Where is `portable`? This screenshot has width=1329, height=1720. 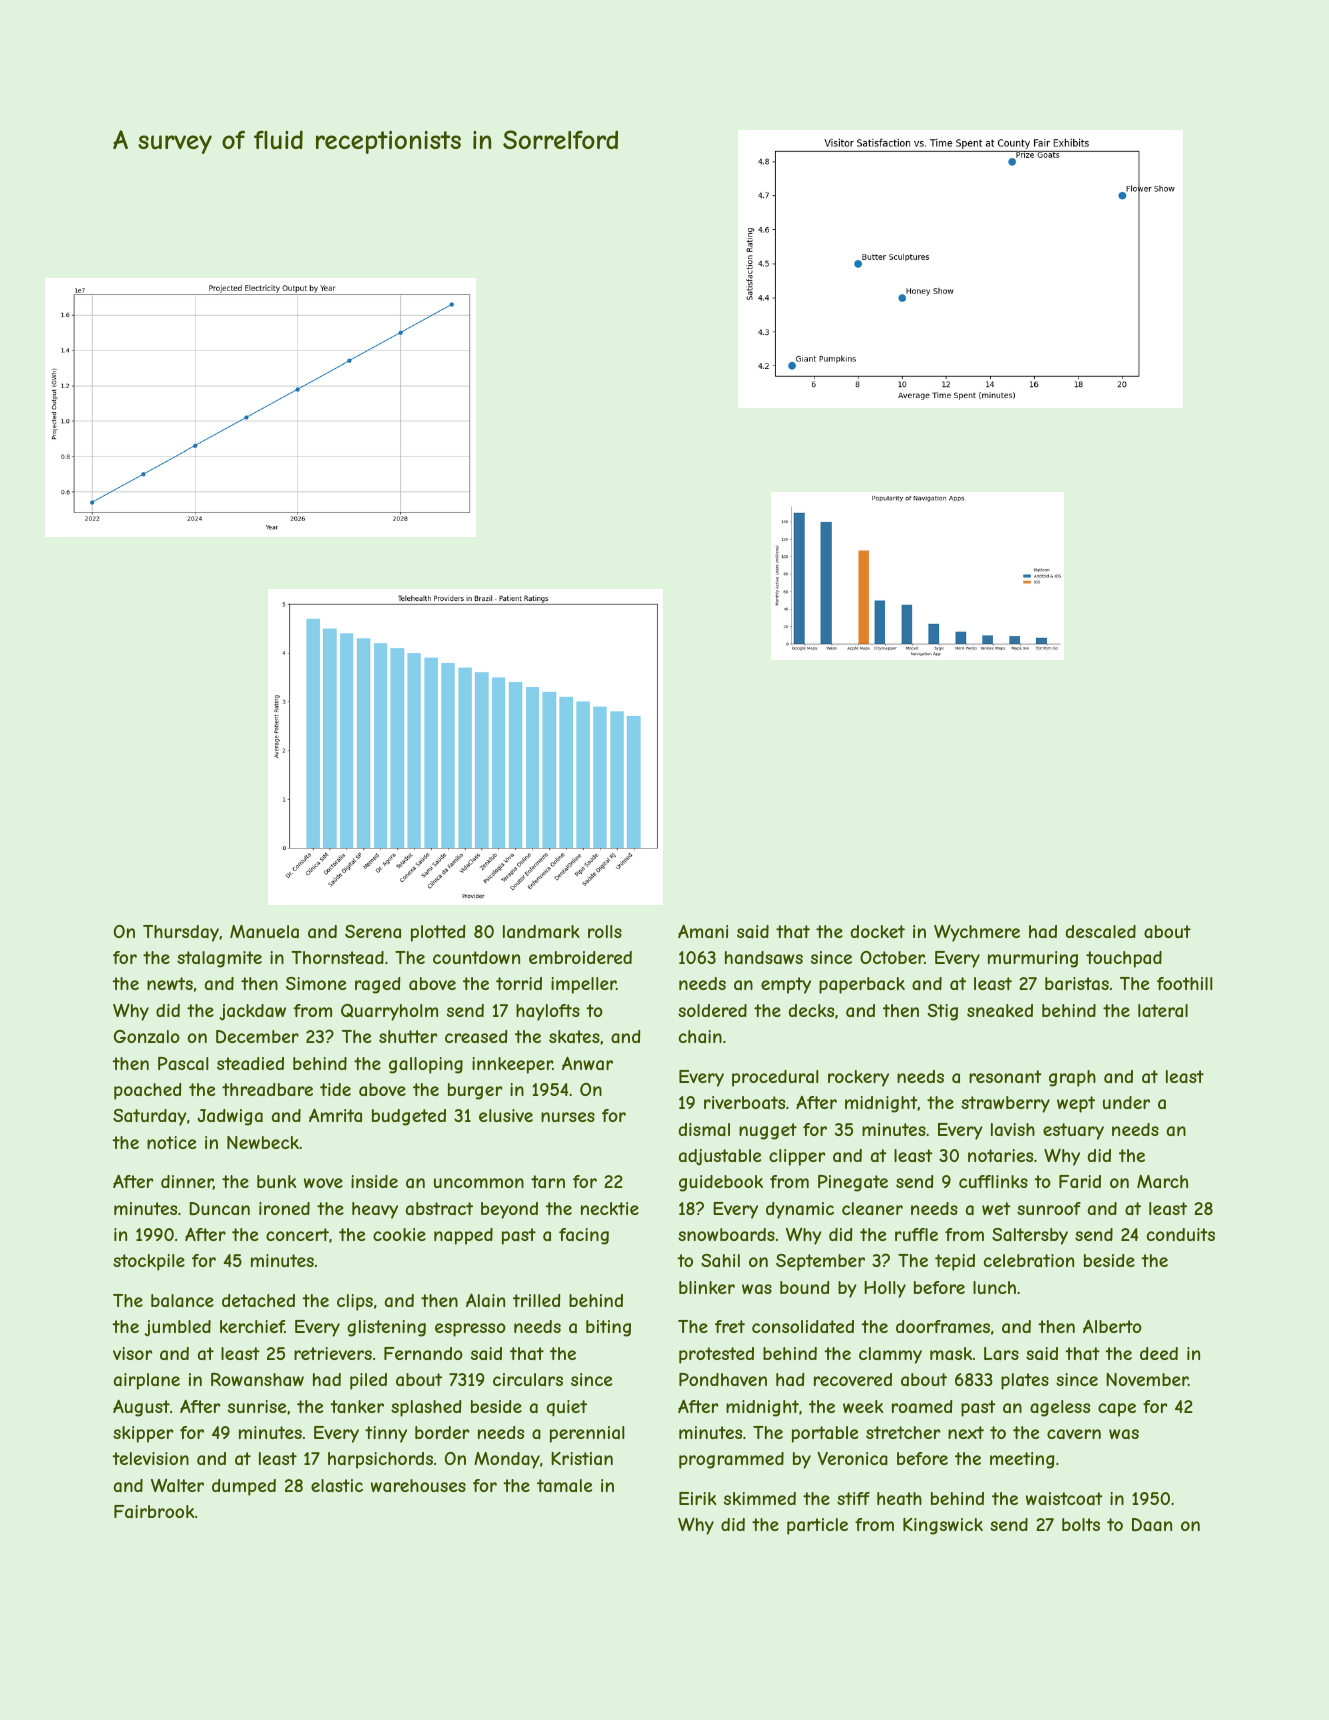
portable is located at coordinates (825, 1434).
